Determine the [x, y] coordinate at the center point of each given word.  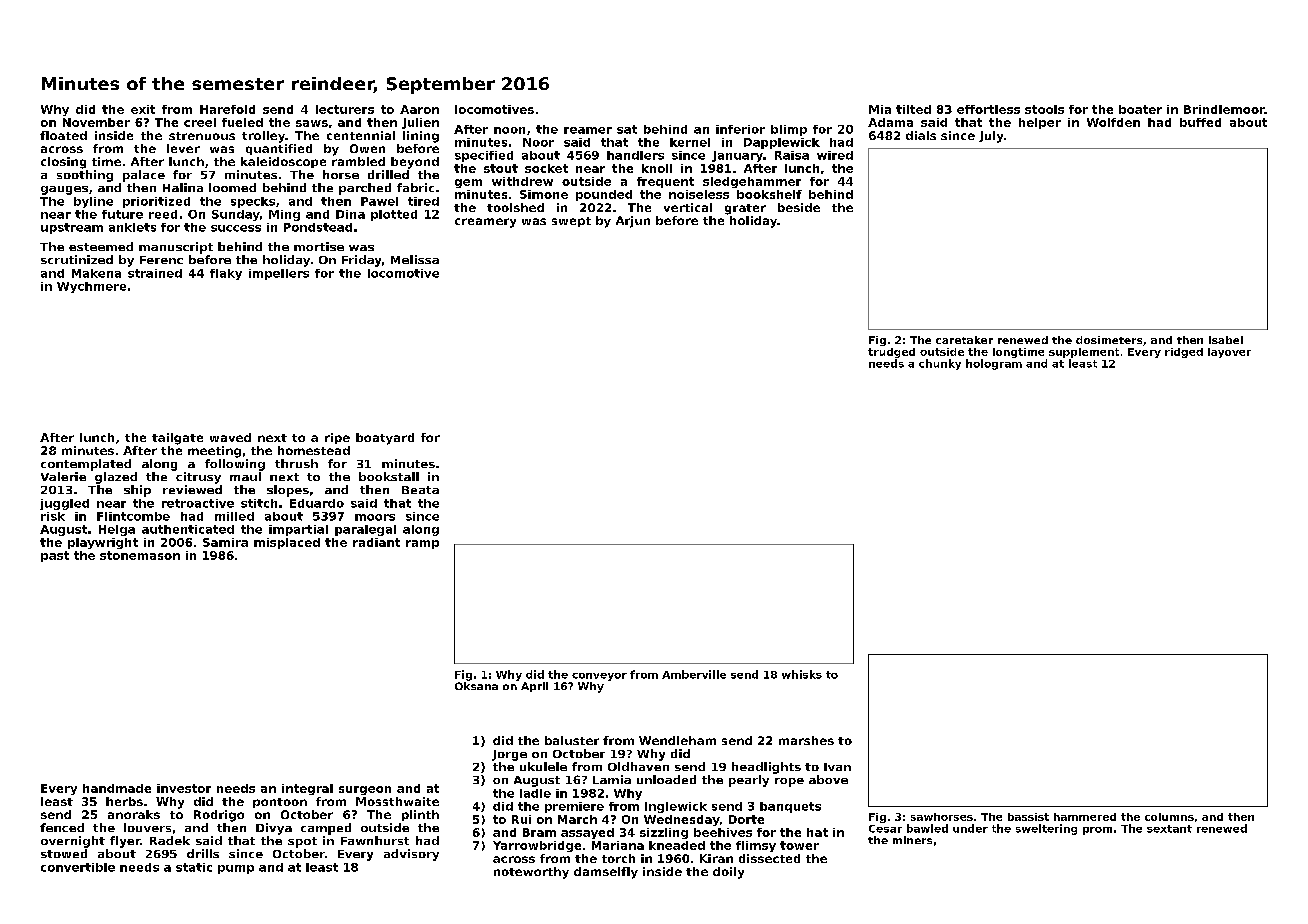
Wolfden [1113, 122]
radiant [376, 542]
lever [183, 148]
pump [236, 869]
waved [230, 437]
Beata [420, 490]
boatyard [385, 439]
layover [1229, 353]
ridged [1184, 353]
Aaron [419, 109]
